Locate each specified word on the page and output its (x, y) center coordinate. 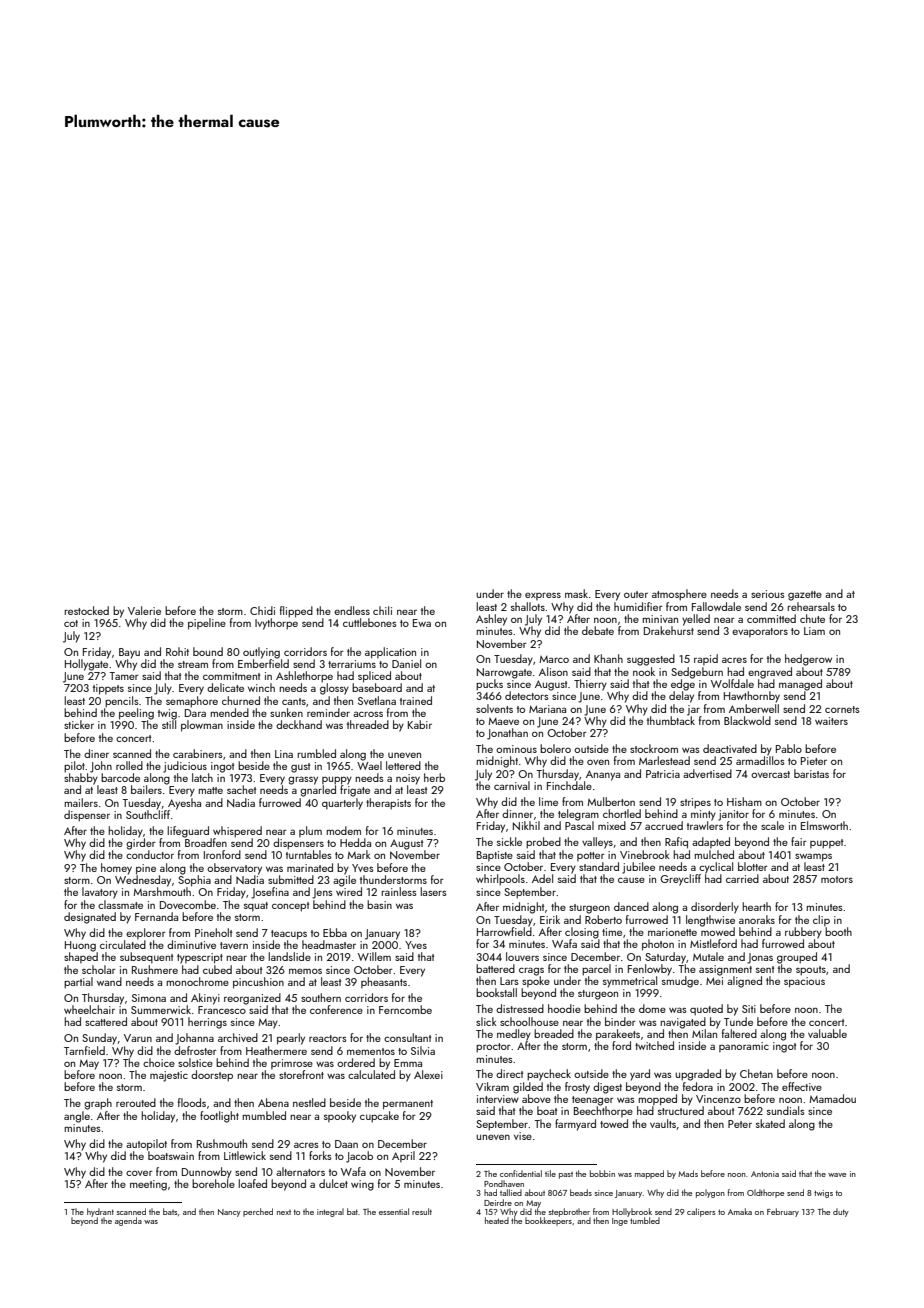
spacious (804, 982)
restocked (86, 610)
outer (636, 594)
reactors (328, 1038)
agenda (128, 1221)
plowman (202, 726)
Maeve (503, 721)
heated (497, 1220)
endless (352, 610)
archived (238, 1037)
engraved (770, 673)
